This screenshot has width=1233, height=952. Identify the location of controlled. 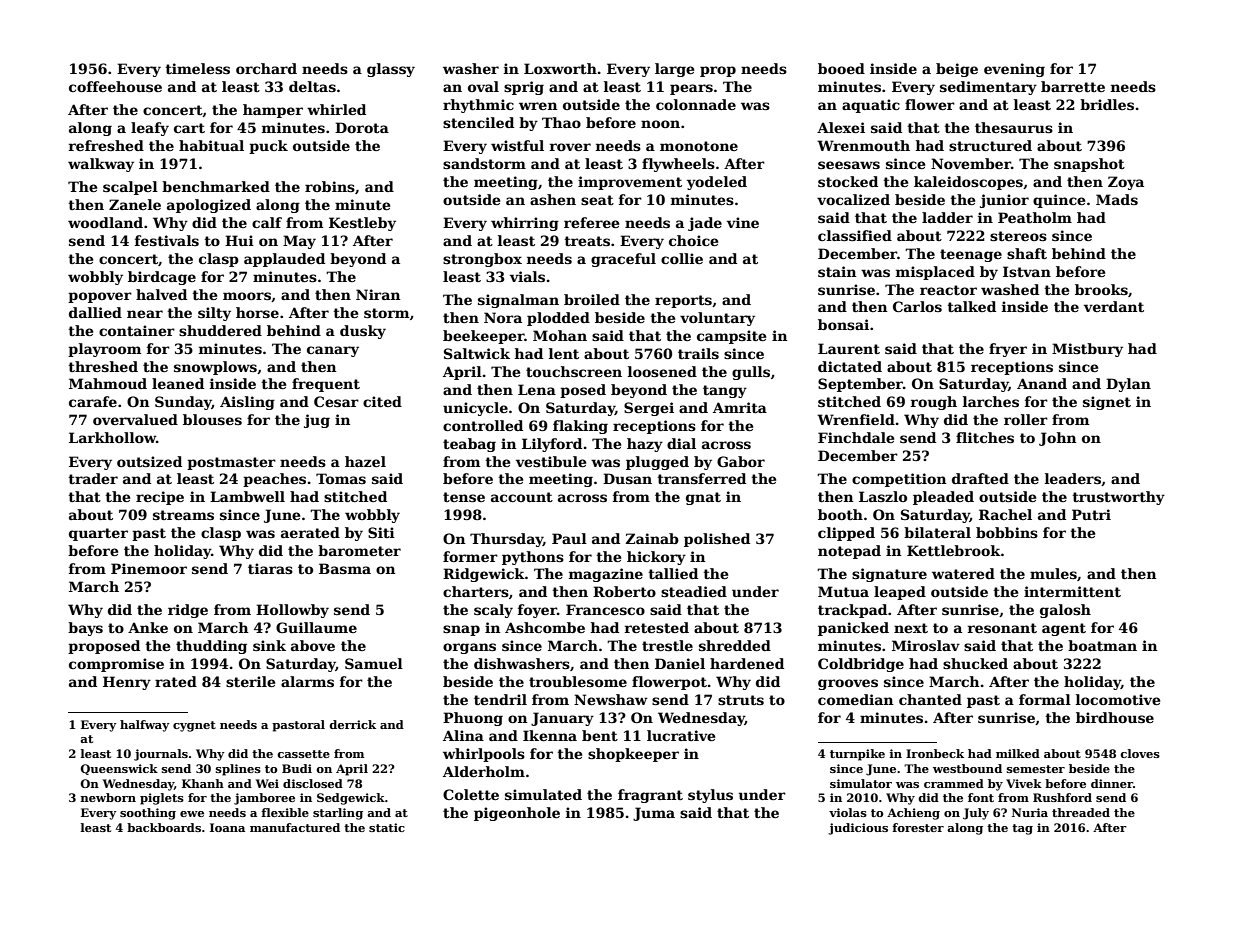
(483, 425).
